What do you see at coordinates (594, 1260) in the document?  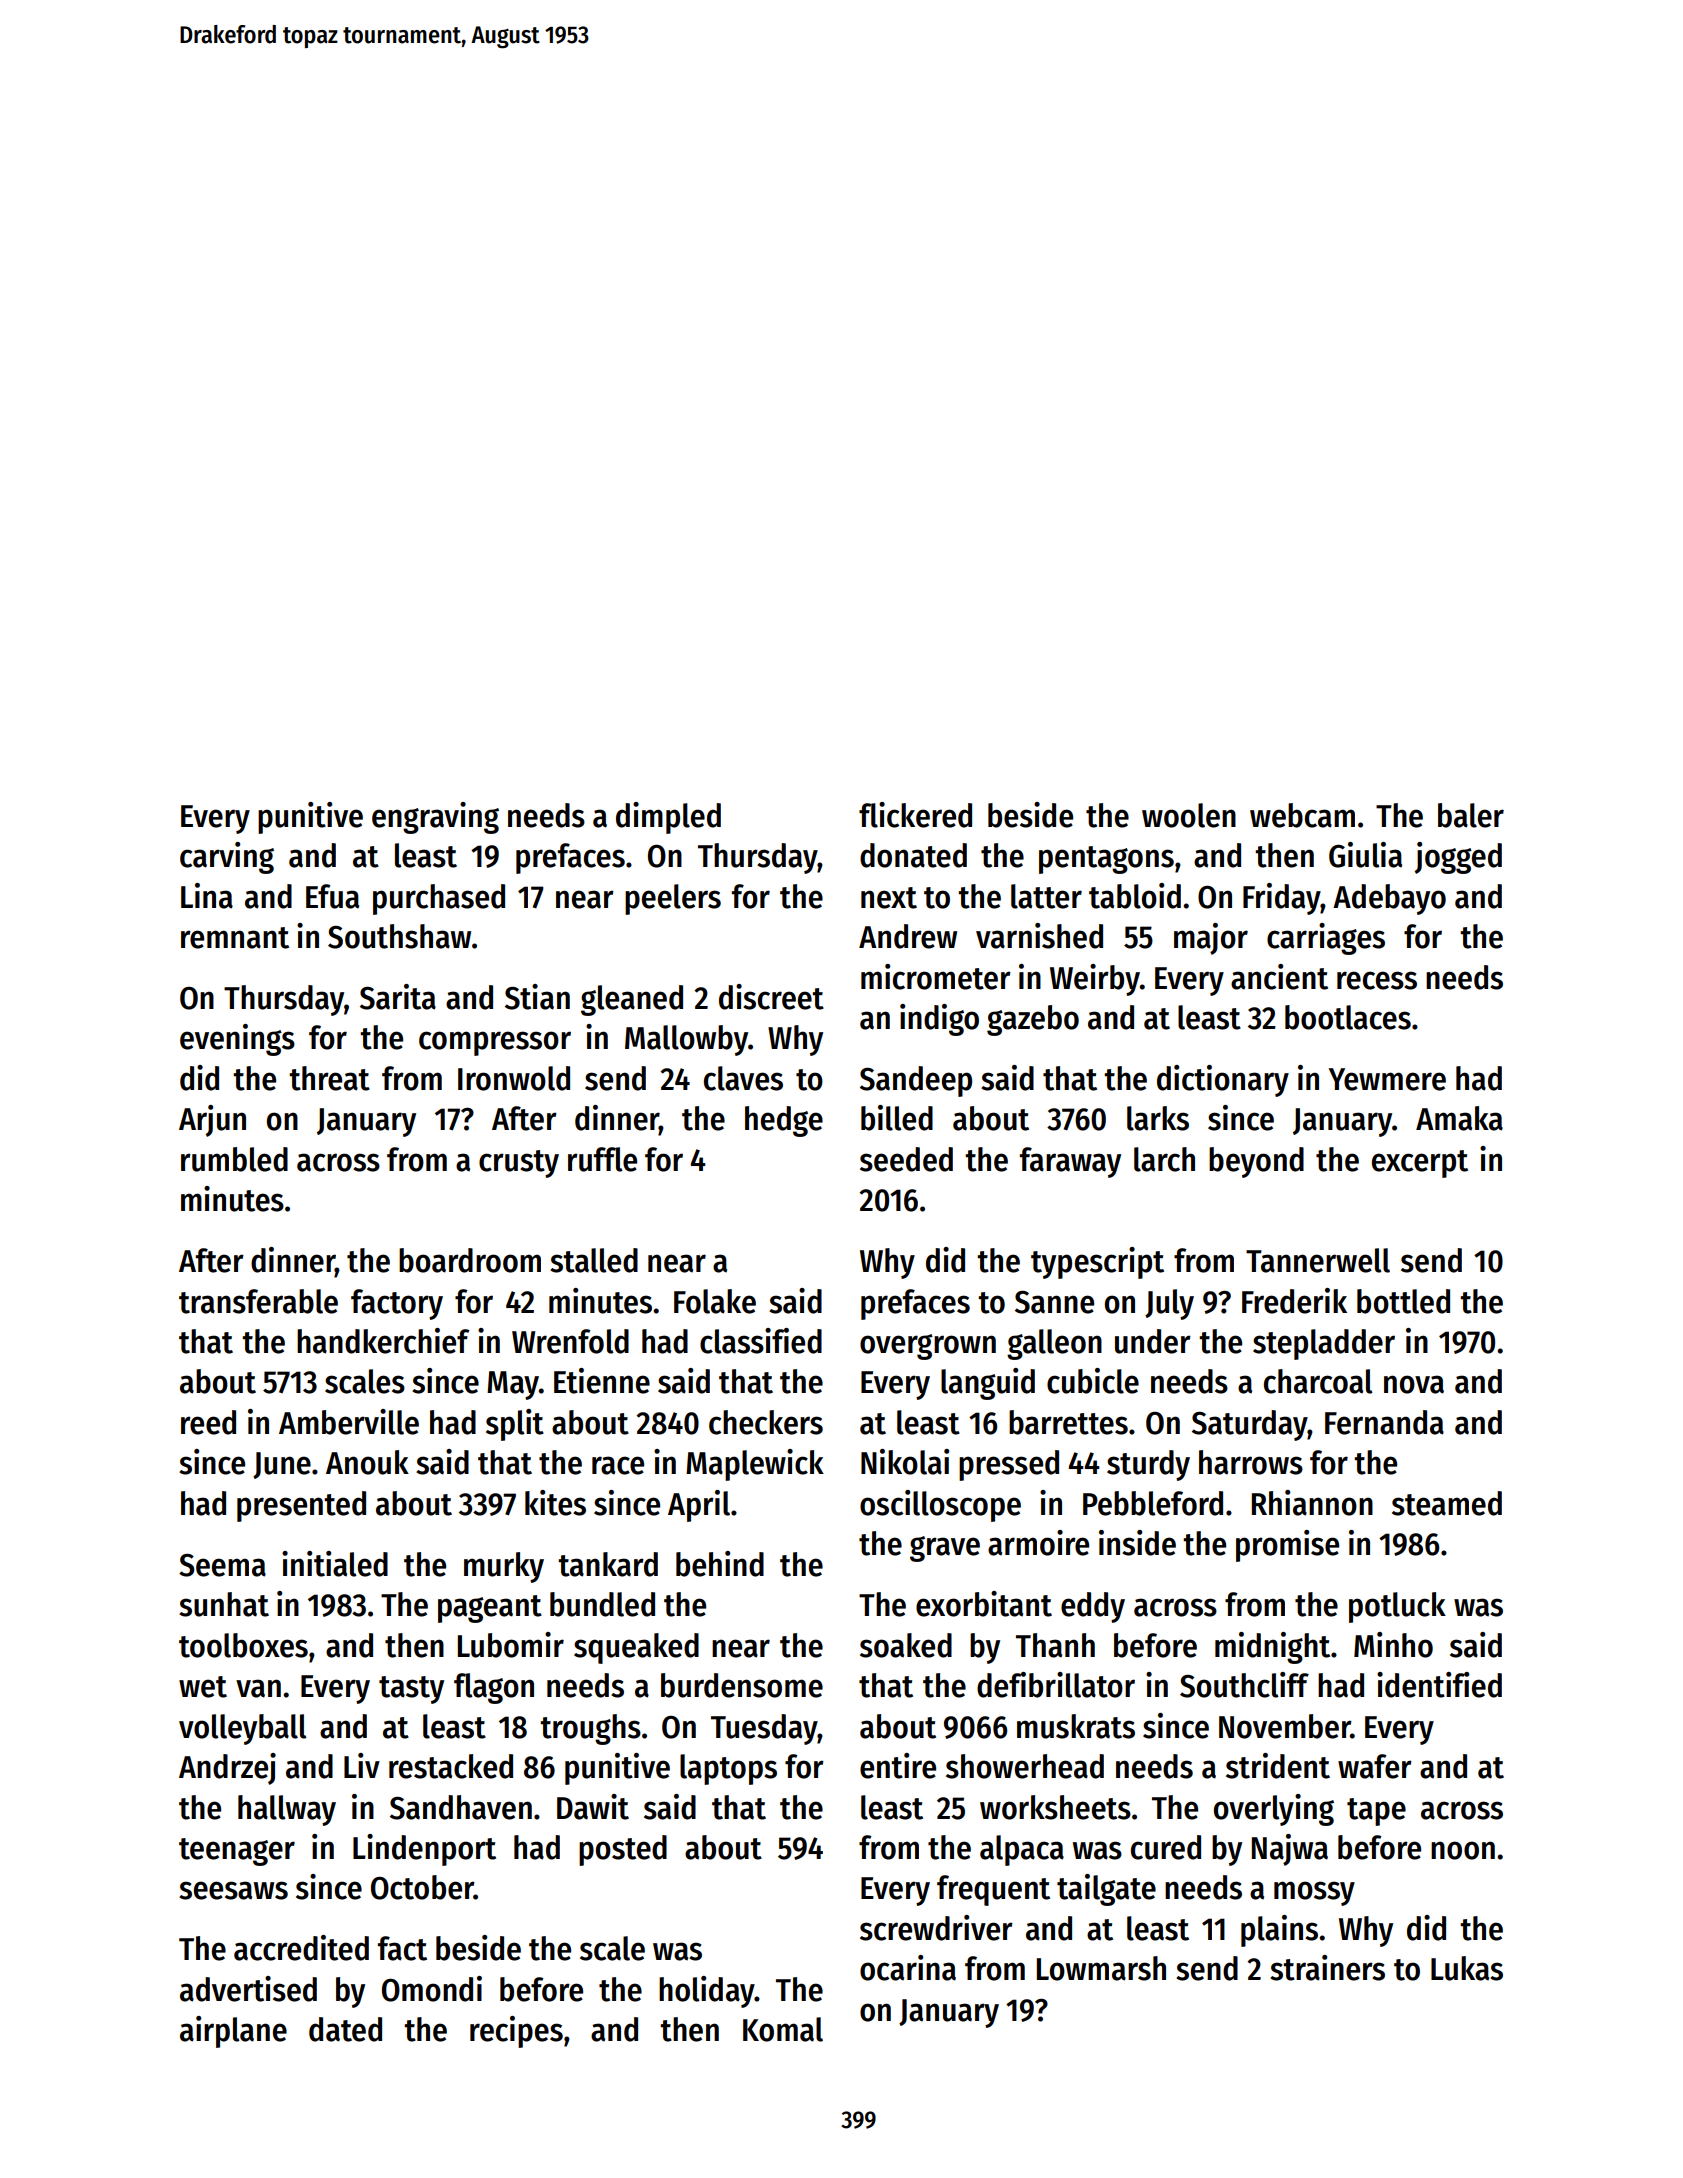 I see `stalled` at bounding box center [594, 1260].
